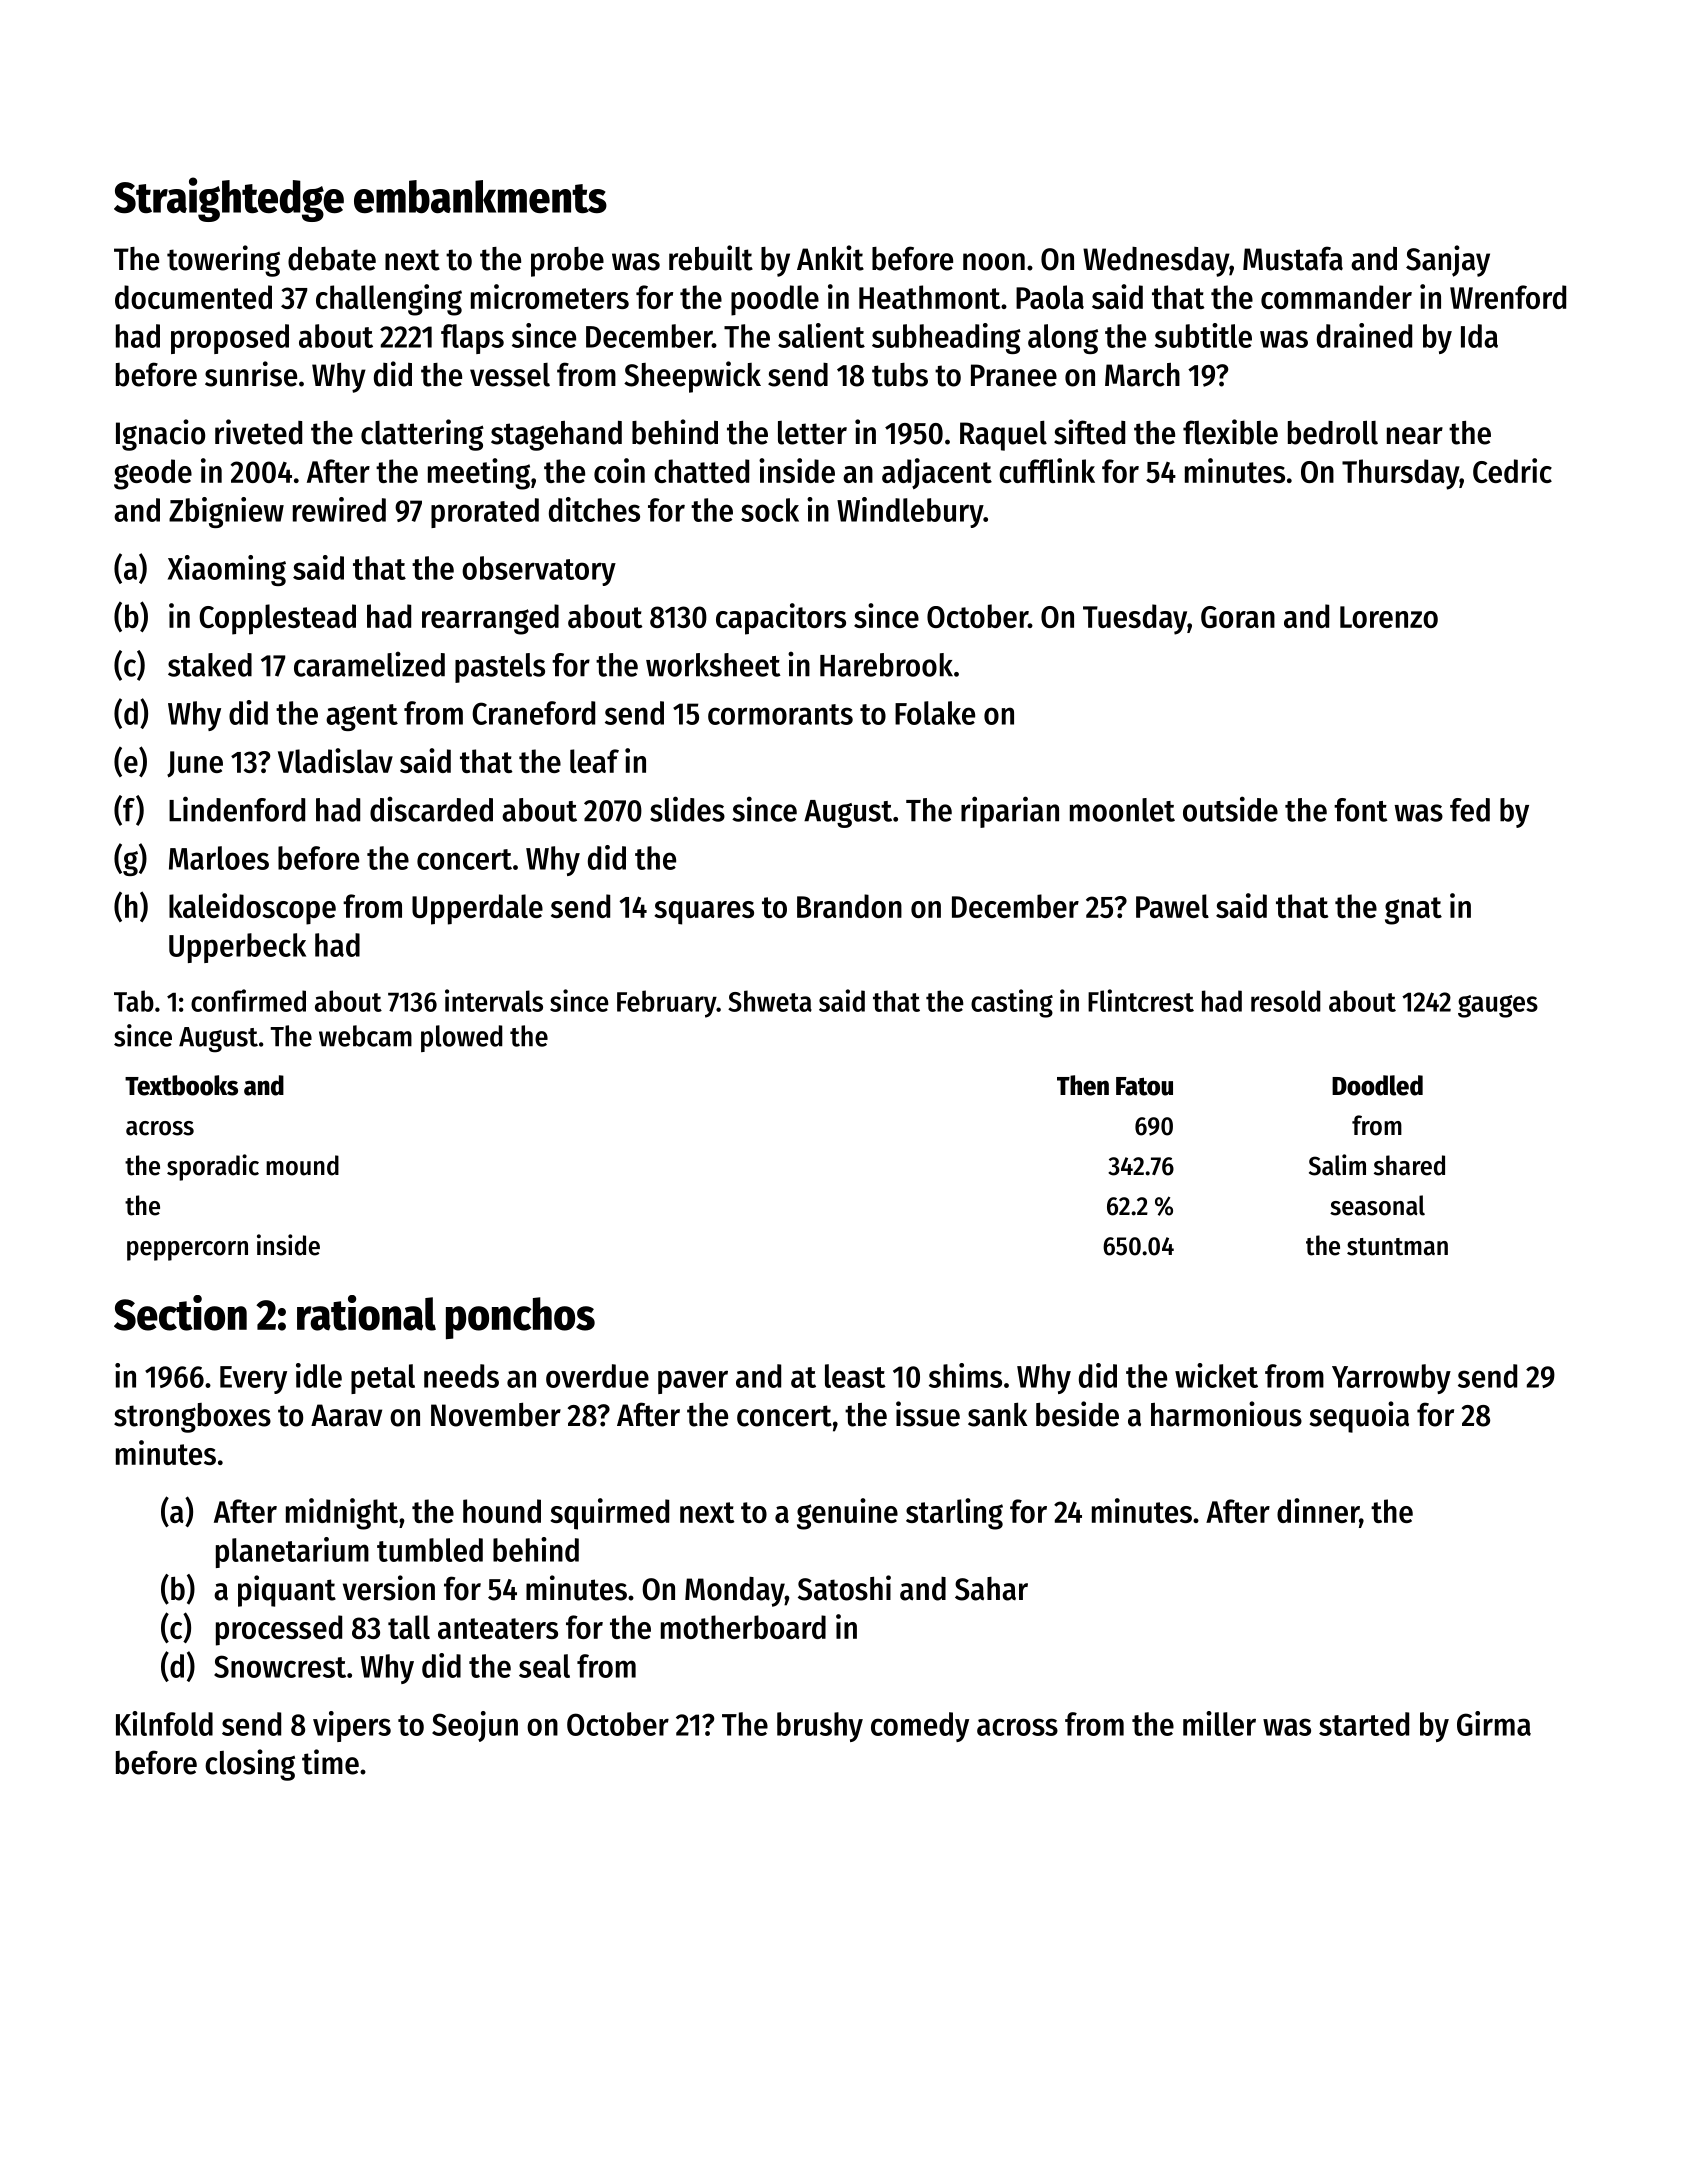 Image resolution: width=1683 pixels, height=2178 pixels. I want to click on Doodled, so click(1377, 1085).
